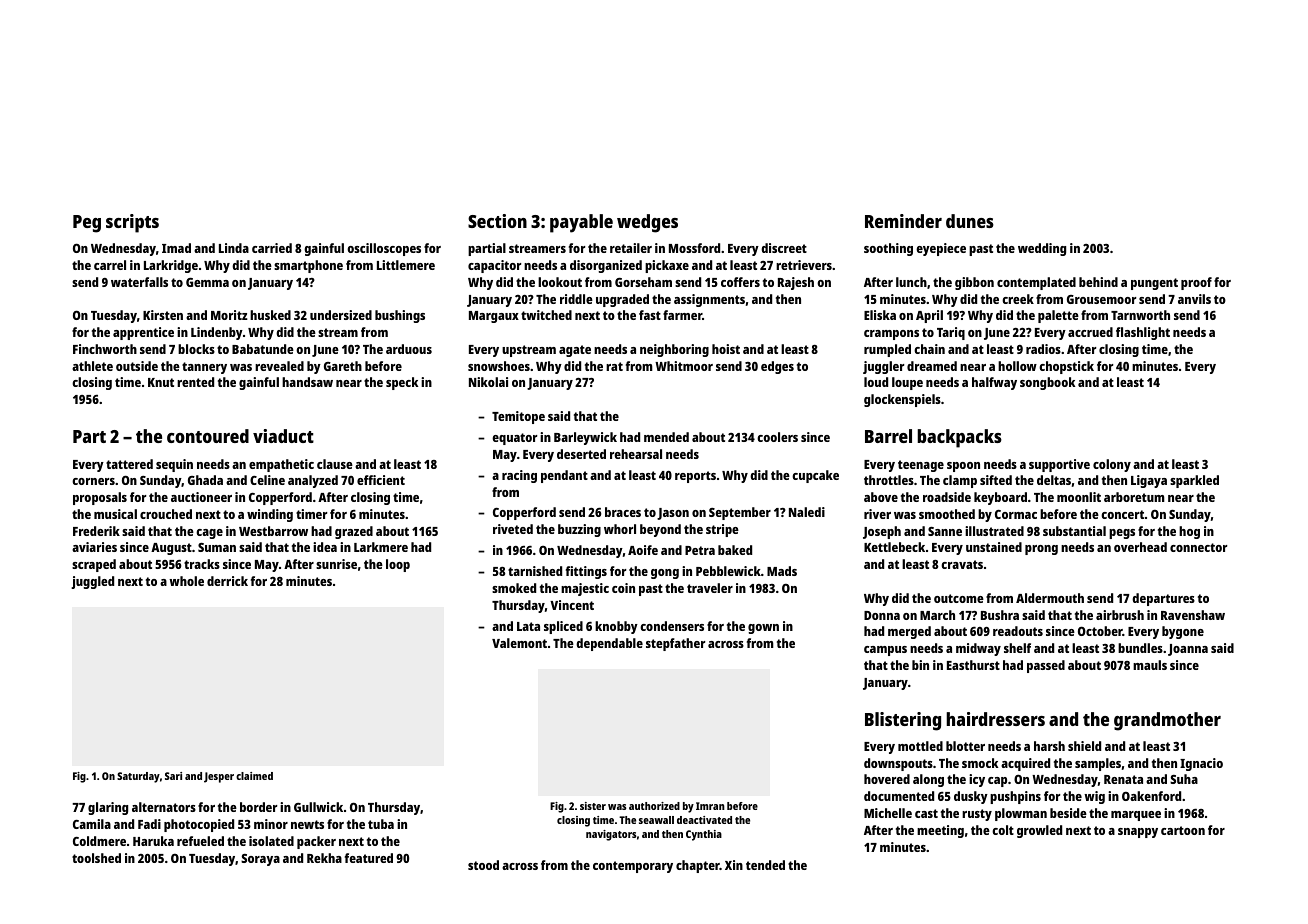 Image resolution: width=1308 pixels, height=924 pixels. Describe the element at coordinates (535, 571) in the image. I see `tarnished` at that location.
